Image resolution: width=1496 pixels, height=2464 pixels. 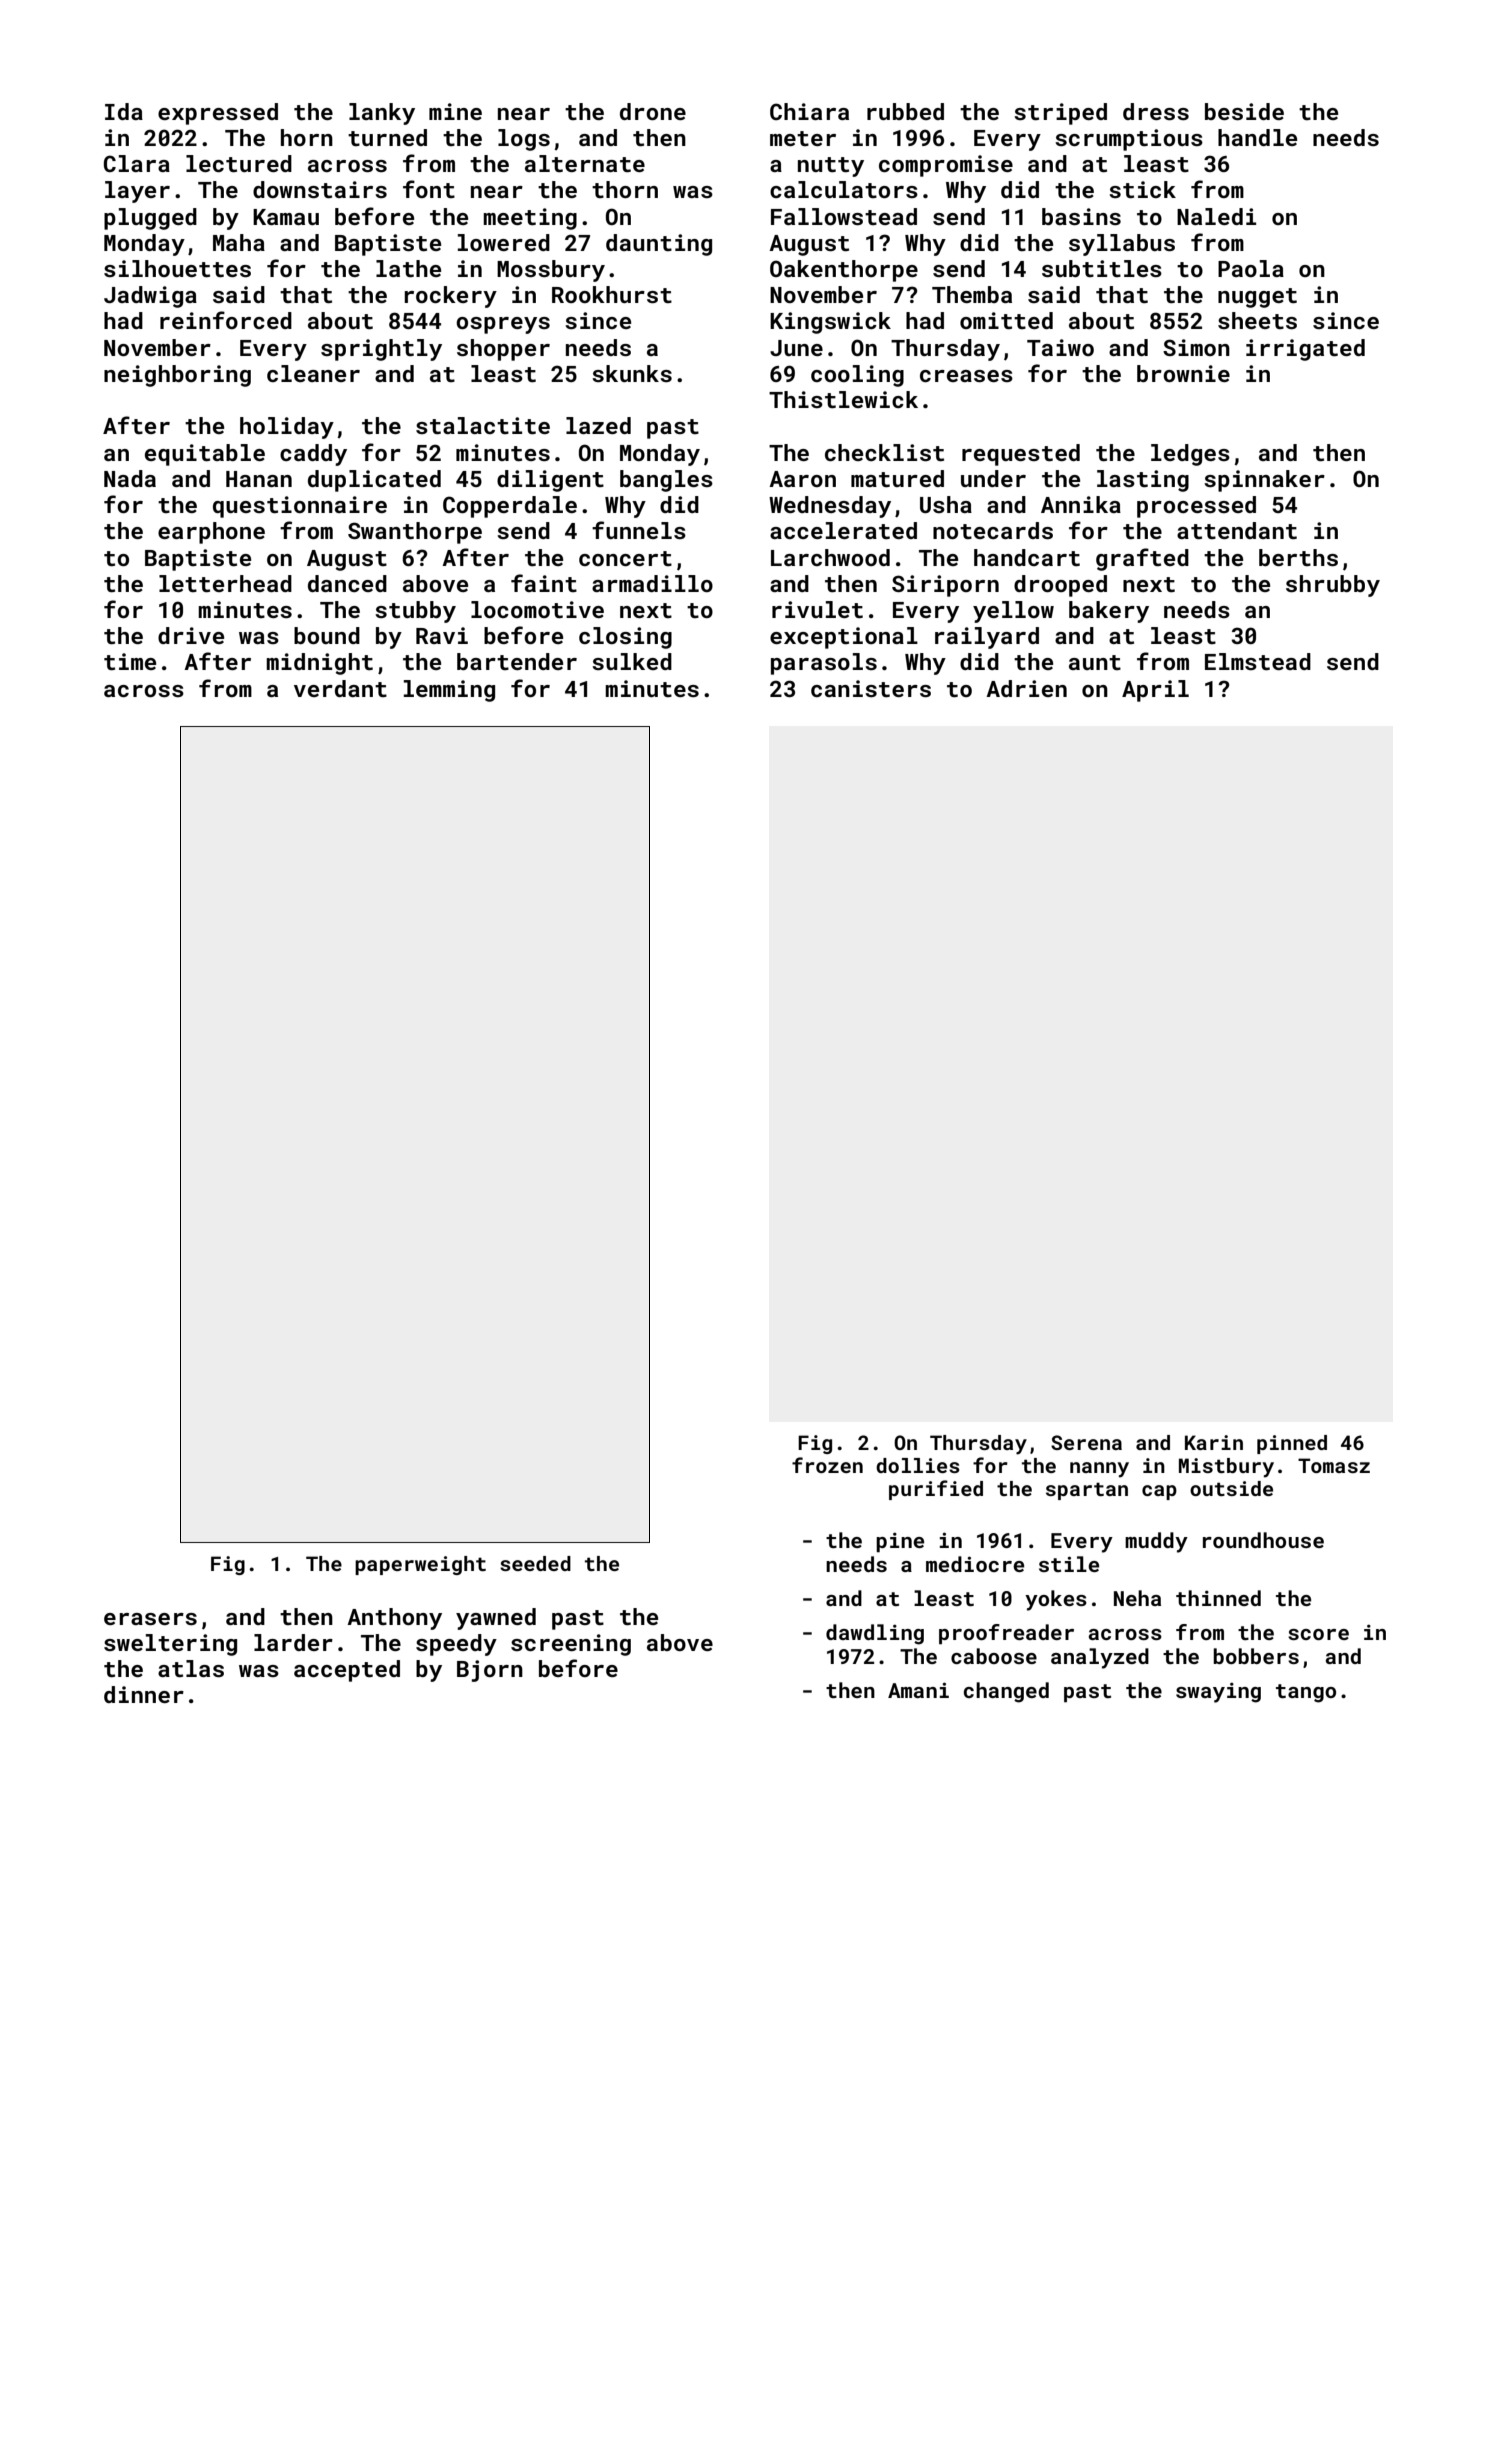 What do you see at coordinates (1086, 1442) in the document?
I see `Serena` at bounding box center [1086, 1442].
